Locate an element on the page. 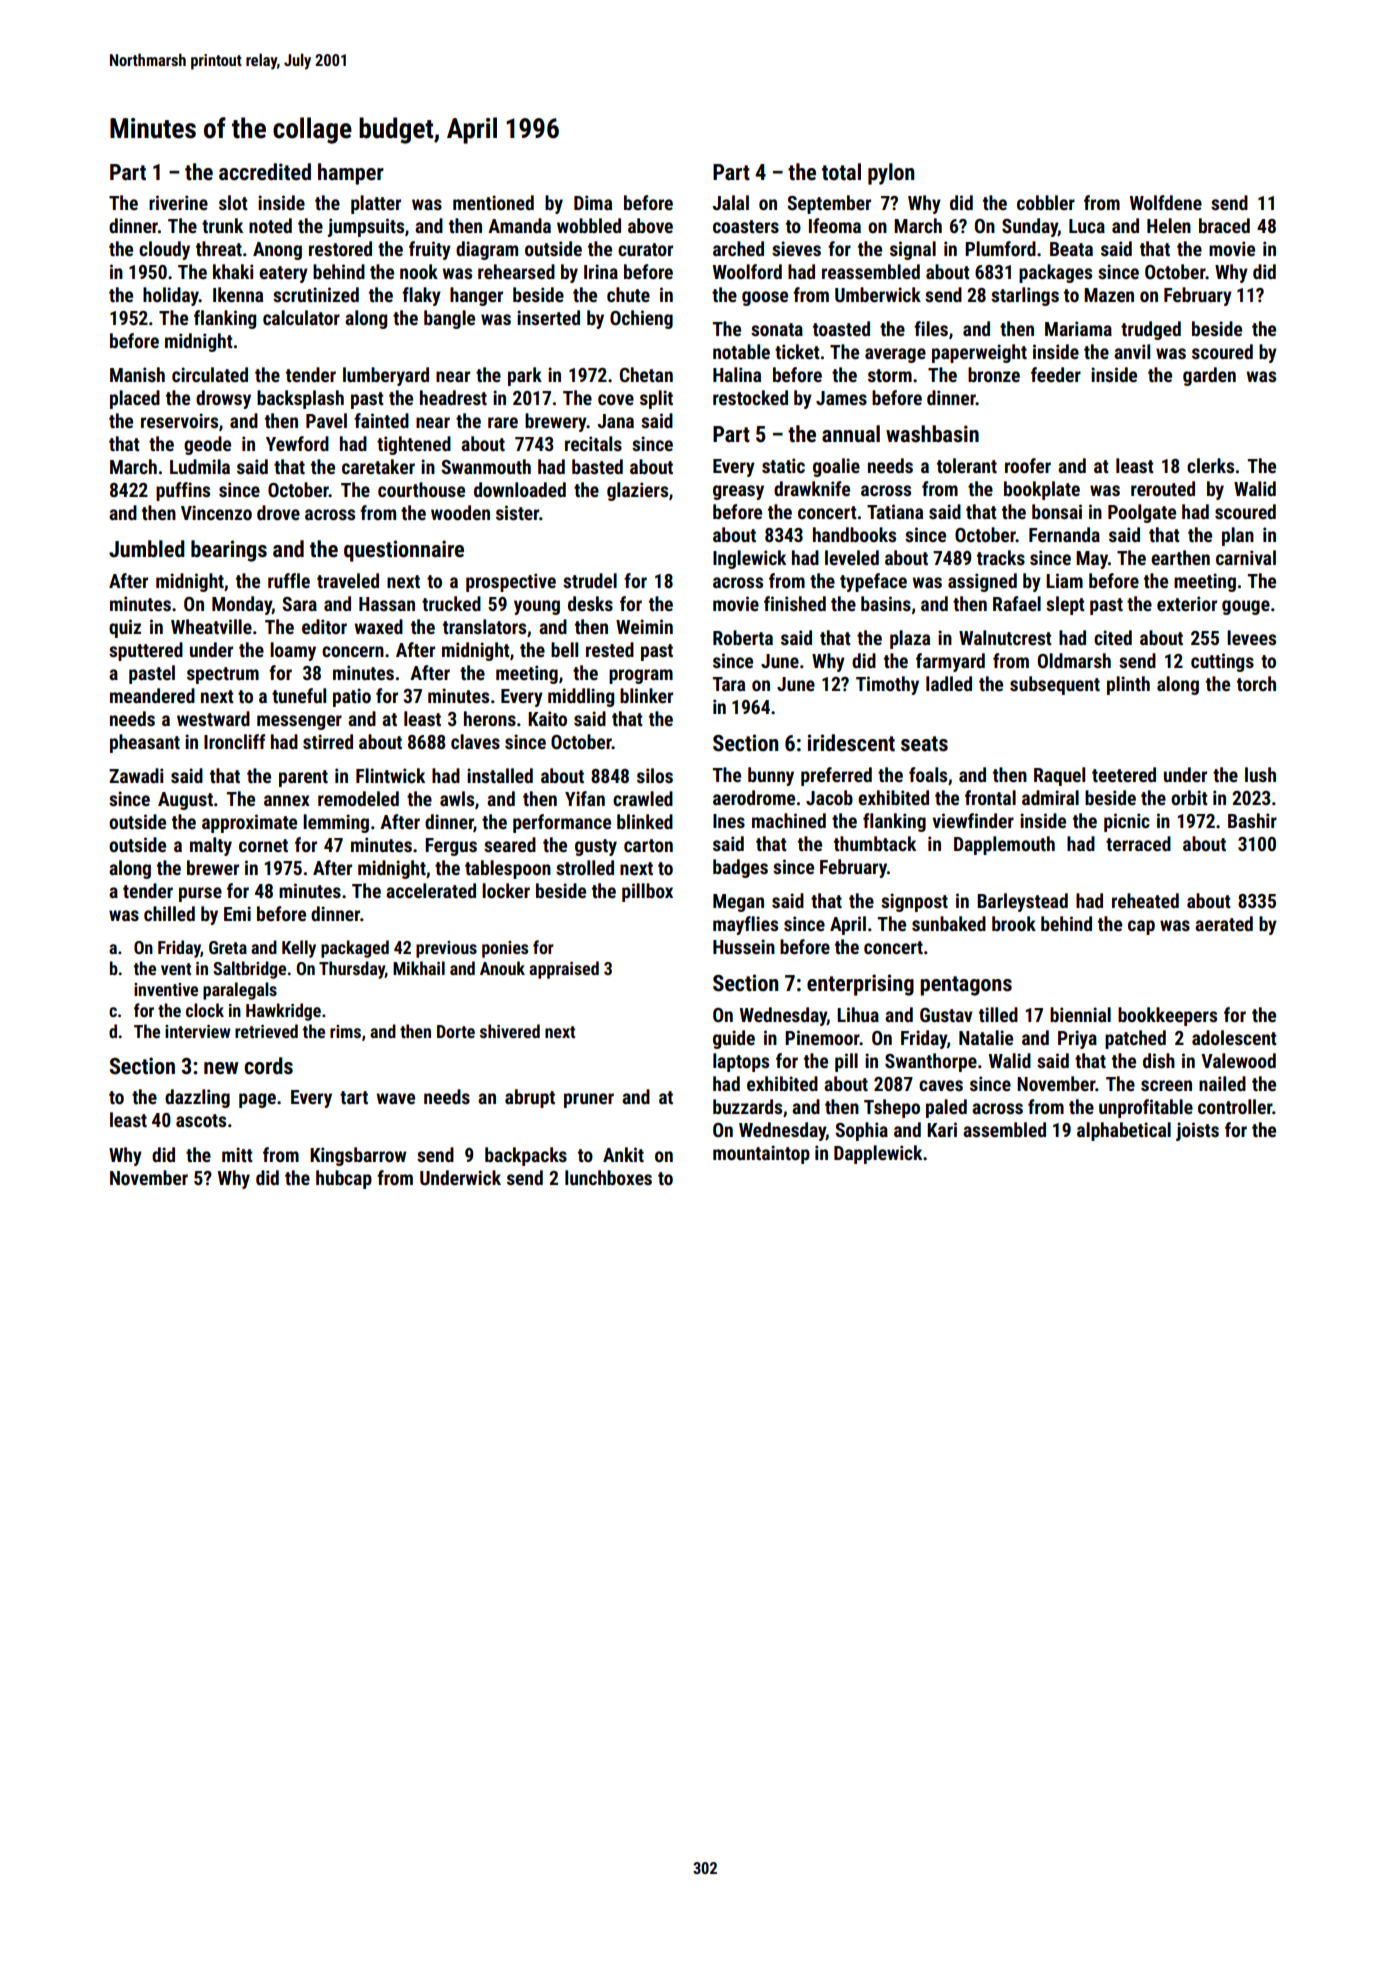 The height and width of the page is (1969, 1386). malty is located at coordinates (211, 846).
